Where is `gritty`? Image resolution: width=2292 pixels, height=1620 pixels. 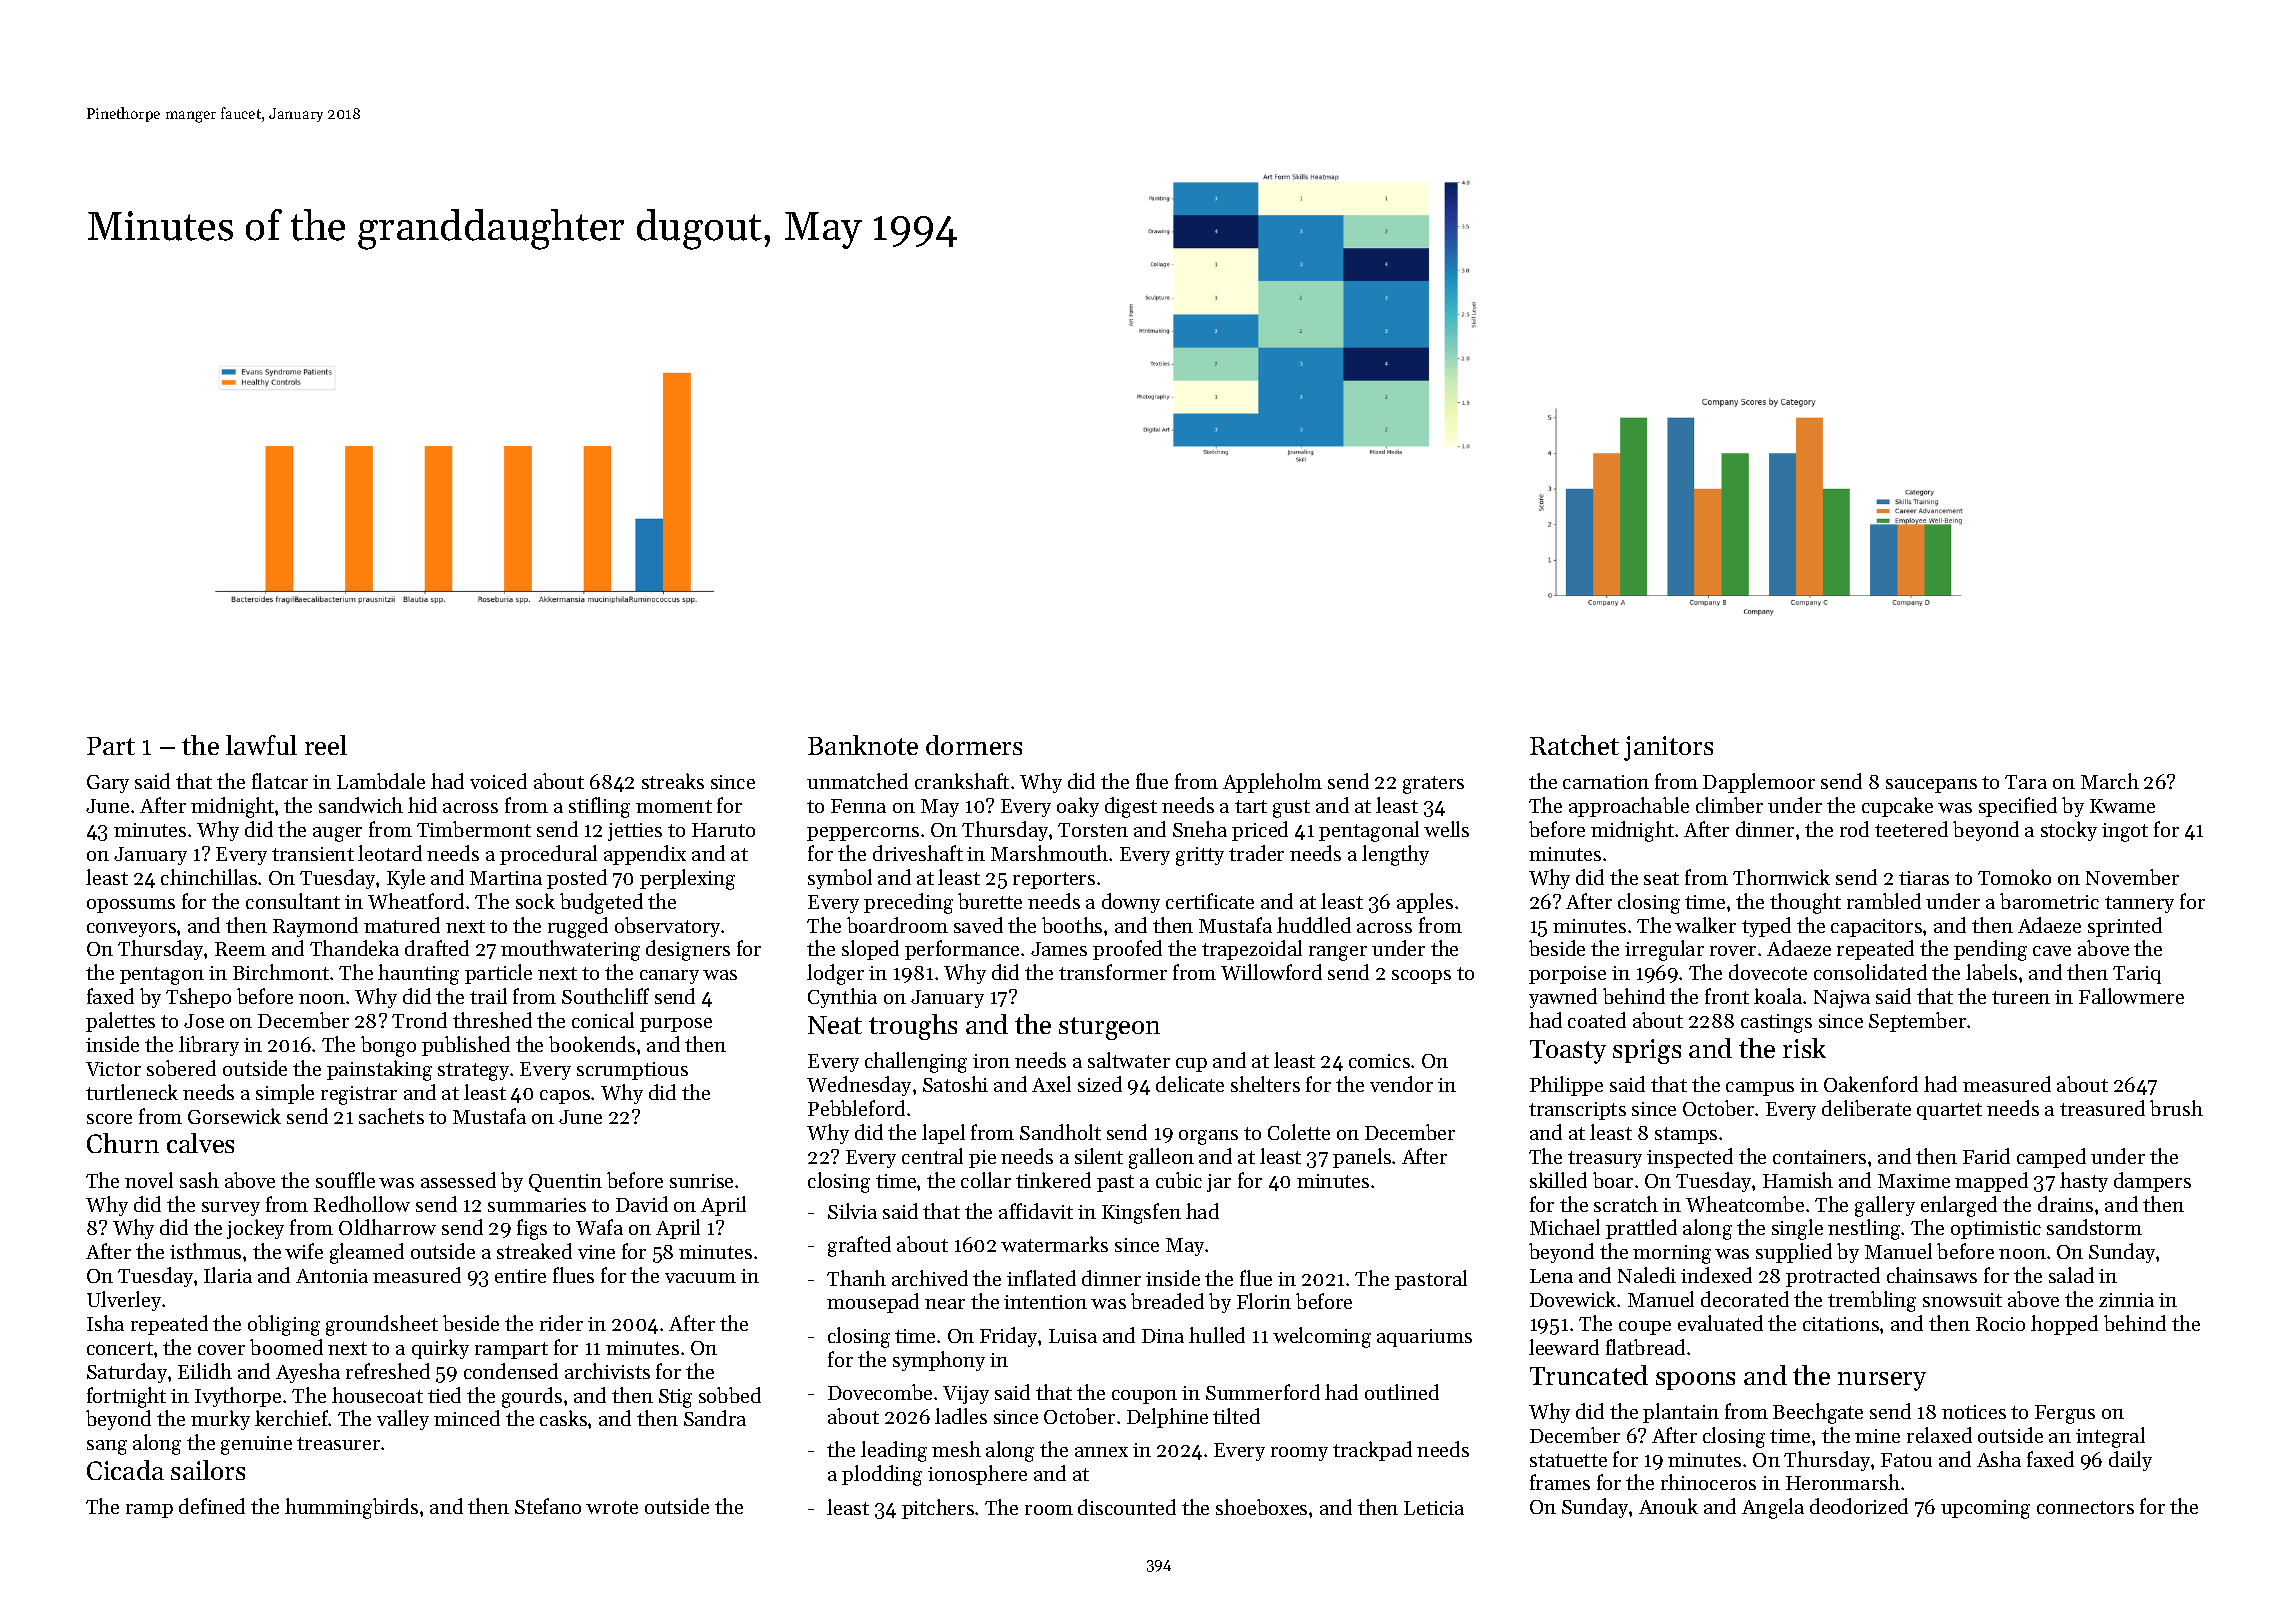 gritty is located at coordinates (1200, 856).
